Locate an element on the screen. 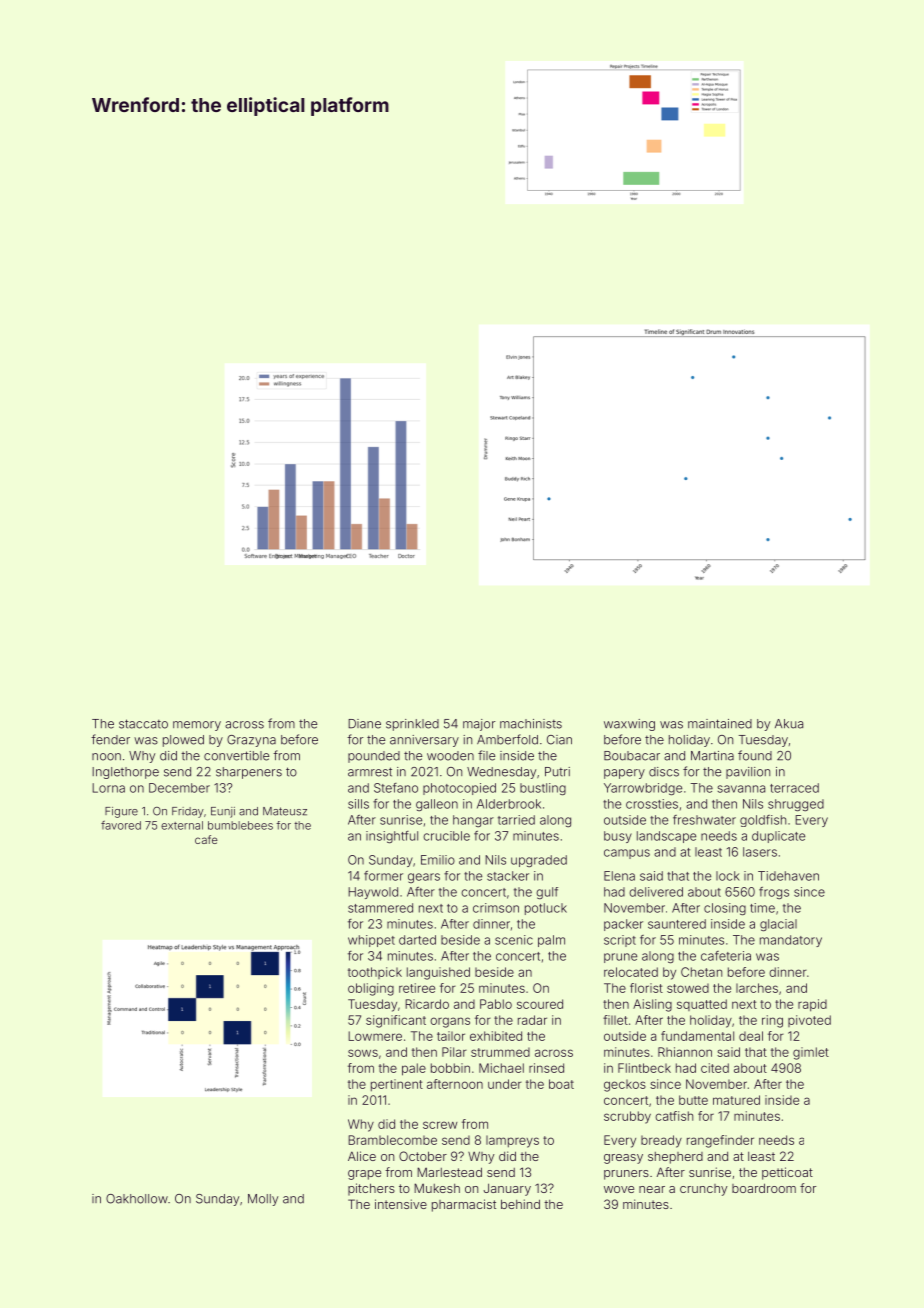 The width and height of the screenshot is (924, 1308). lampreys is located at coordinates (512, 1141).
